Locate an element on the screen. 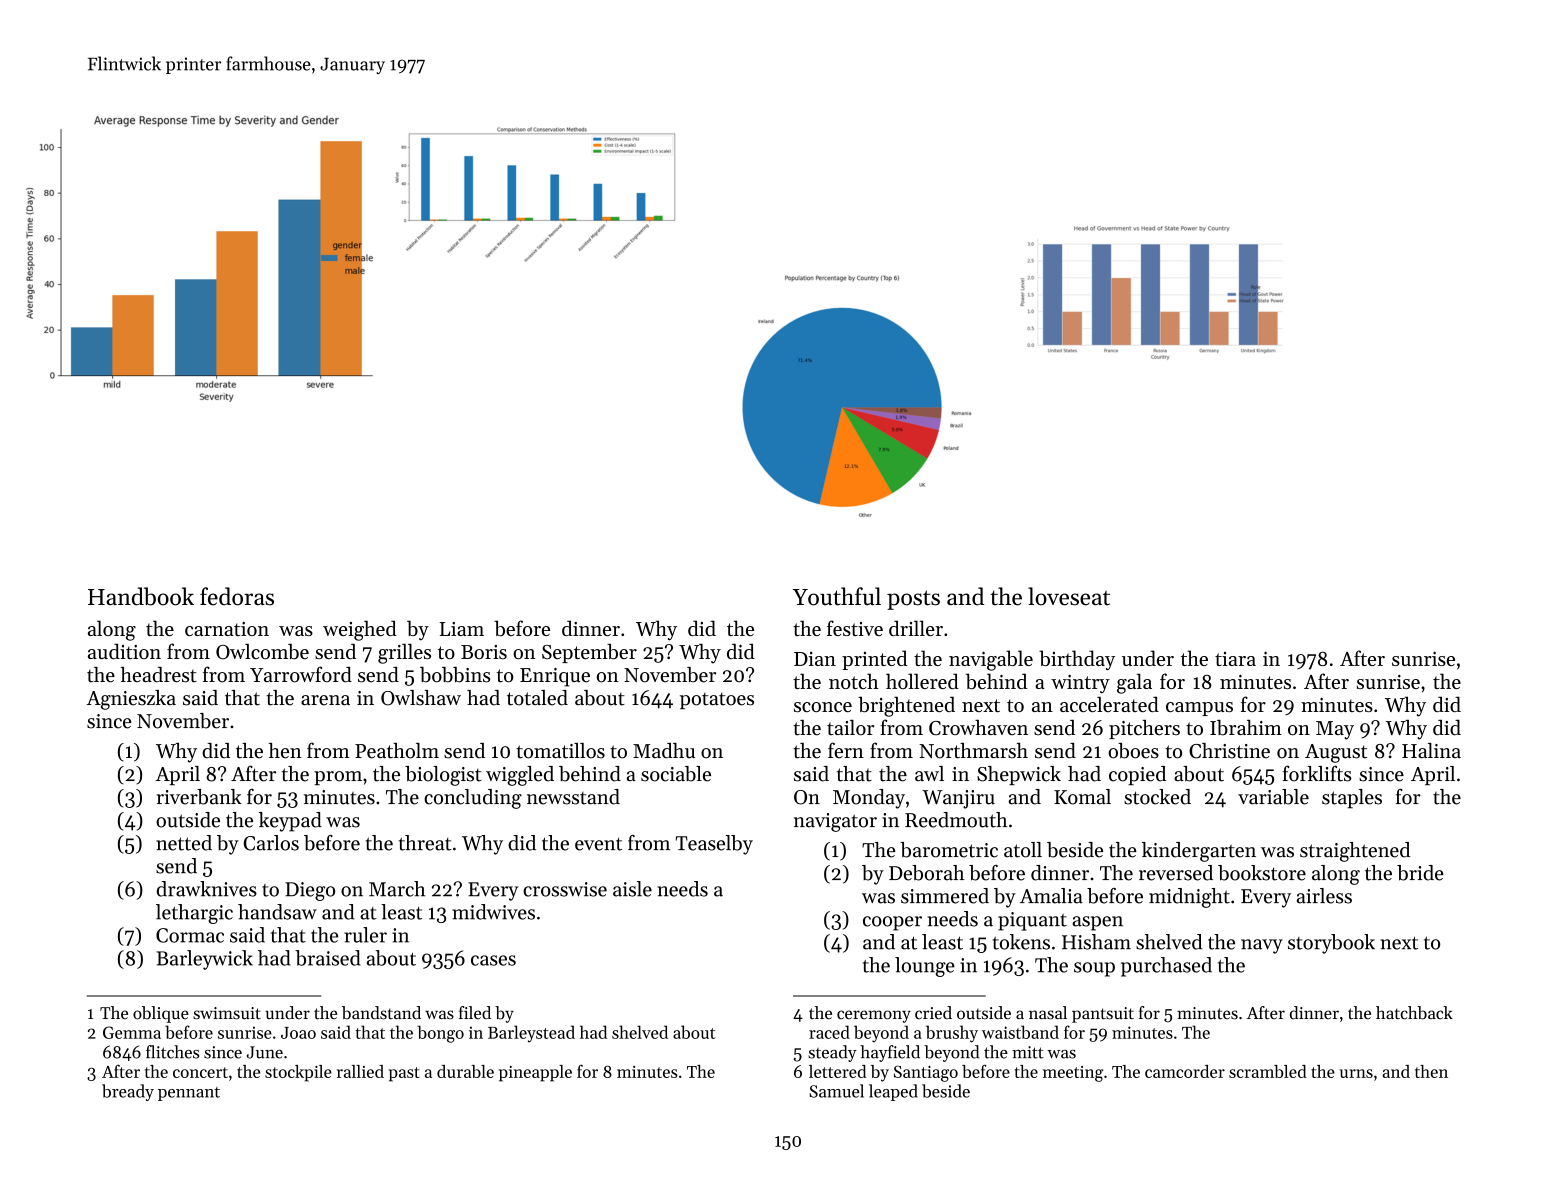 Image resolution: width=1548 pixels, height=1196 pixels. filed is located at coordinates (475, 1013).
